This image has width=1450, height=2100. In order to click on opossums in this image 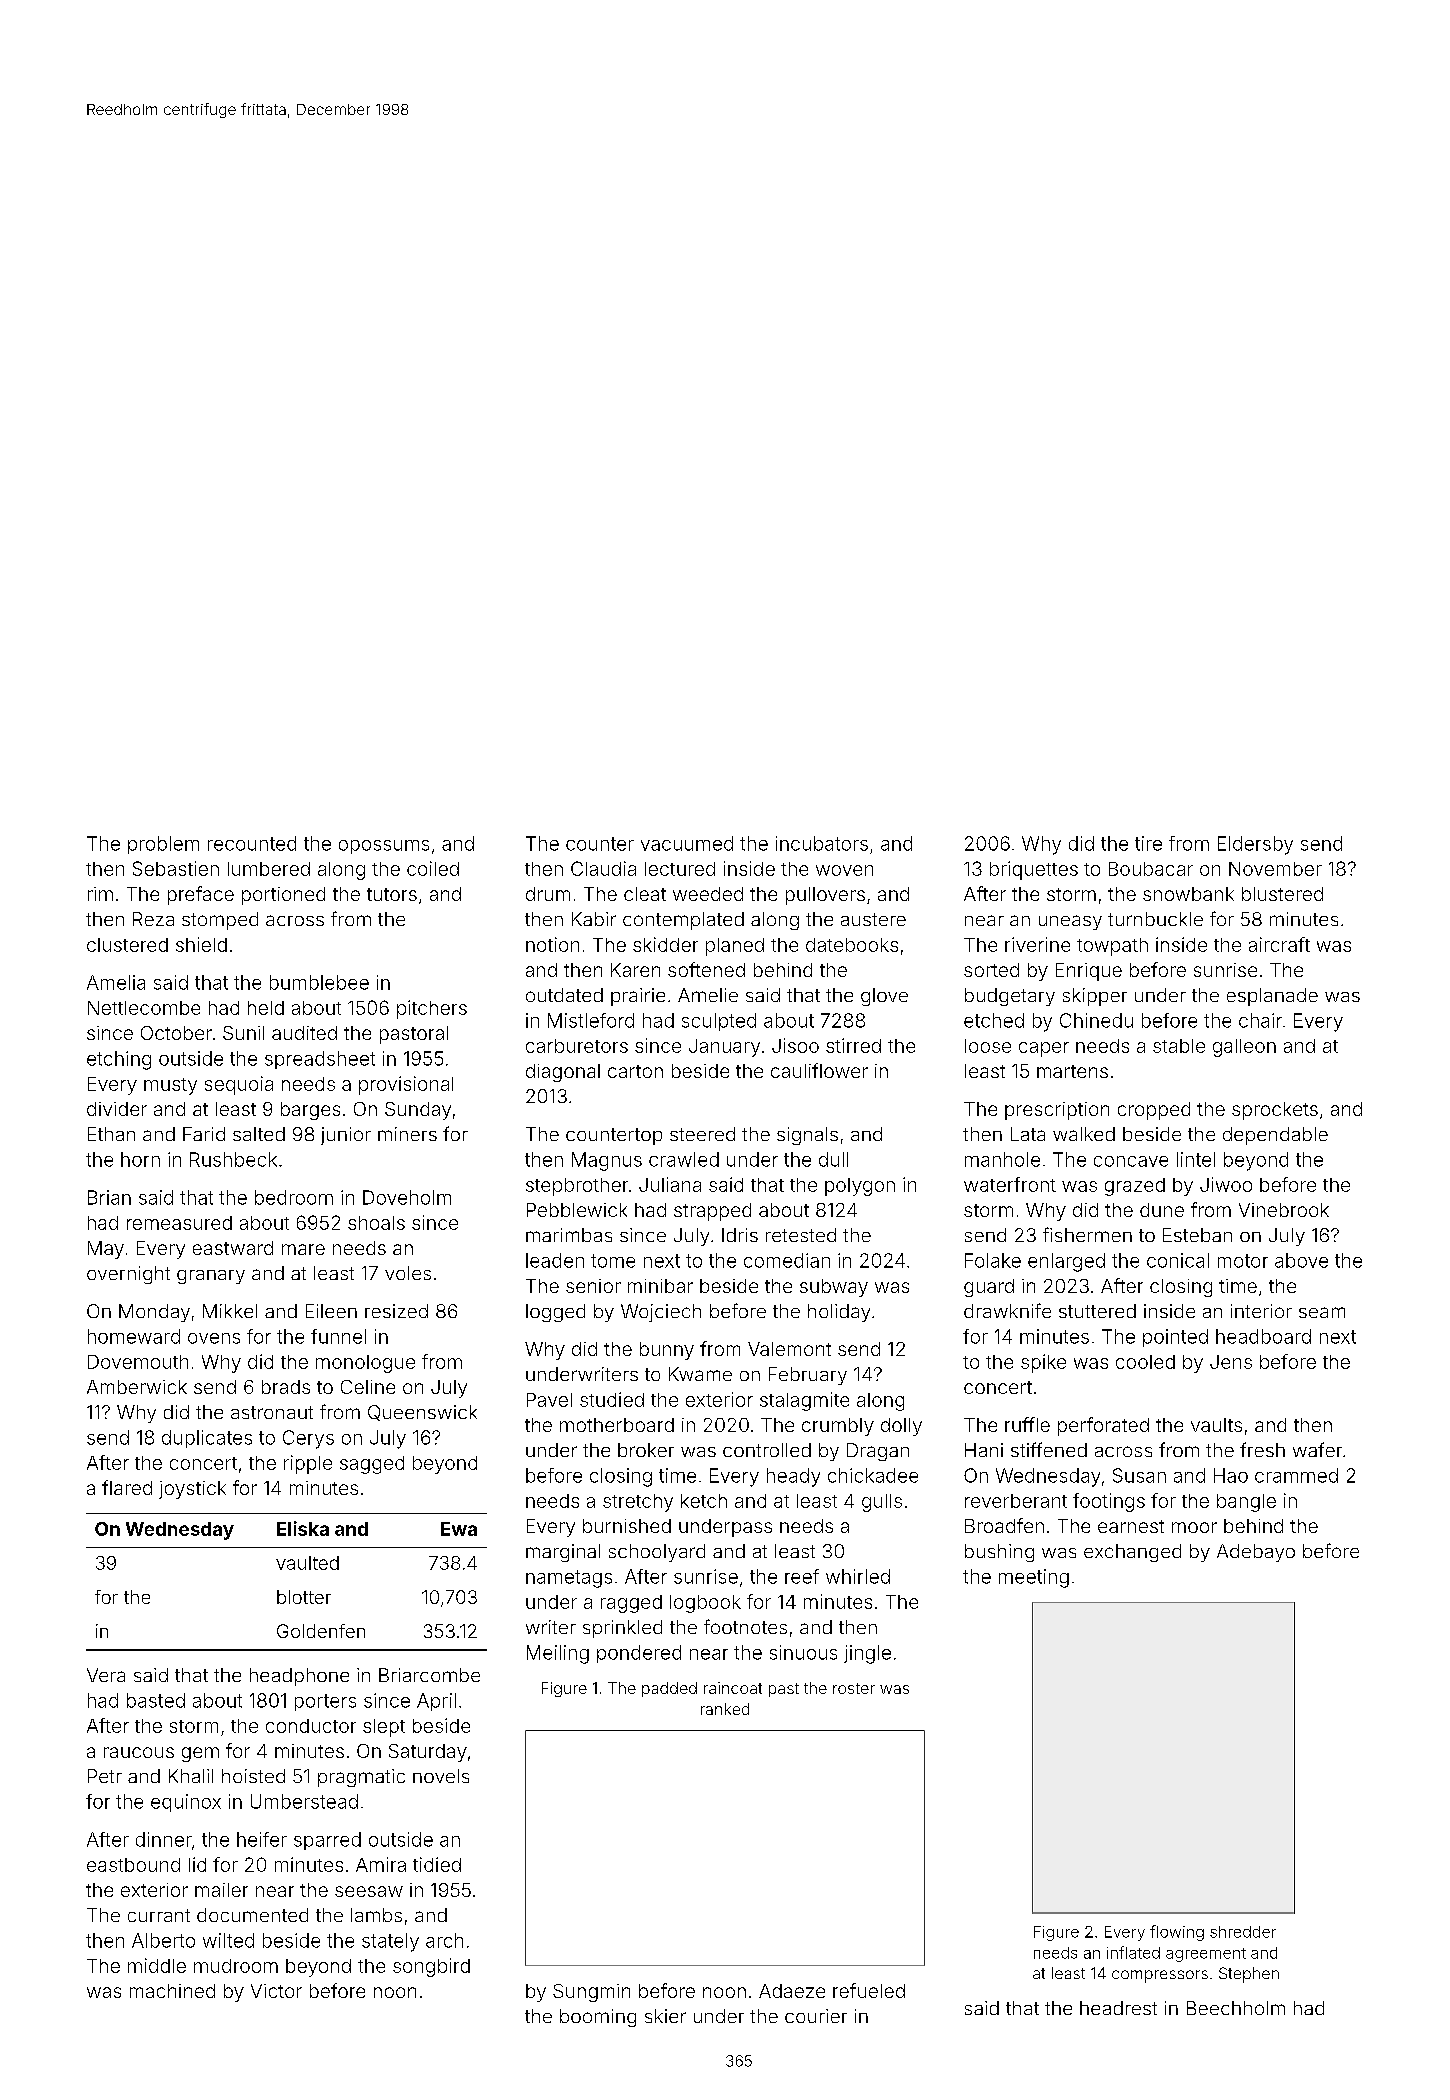, I will do `click(384, 847)`.
